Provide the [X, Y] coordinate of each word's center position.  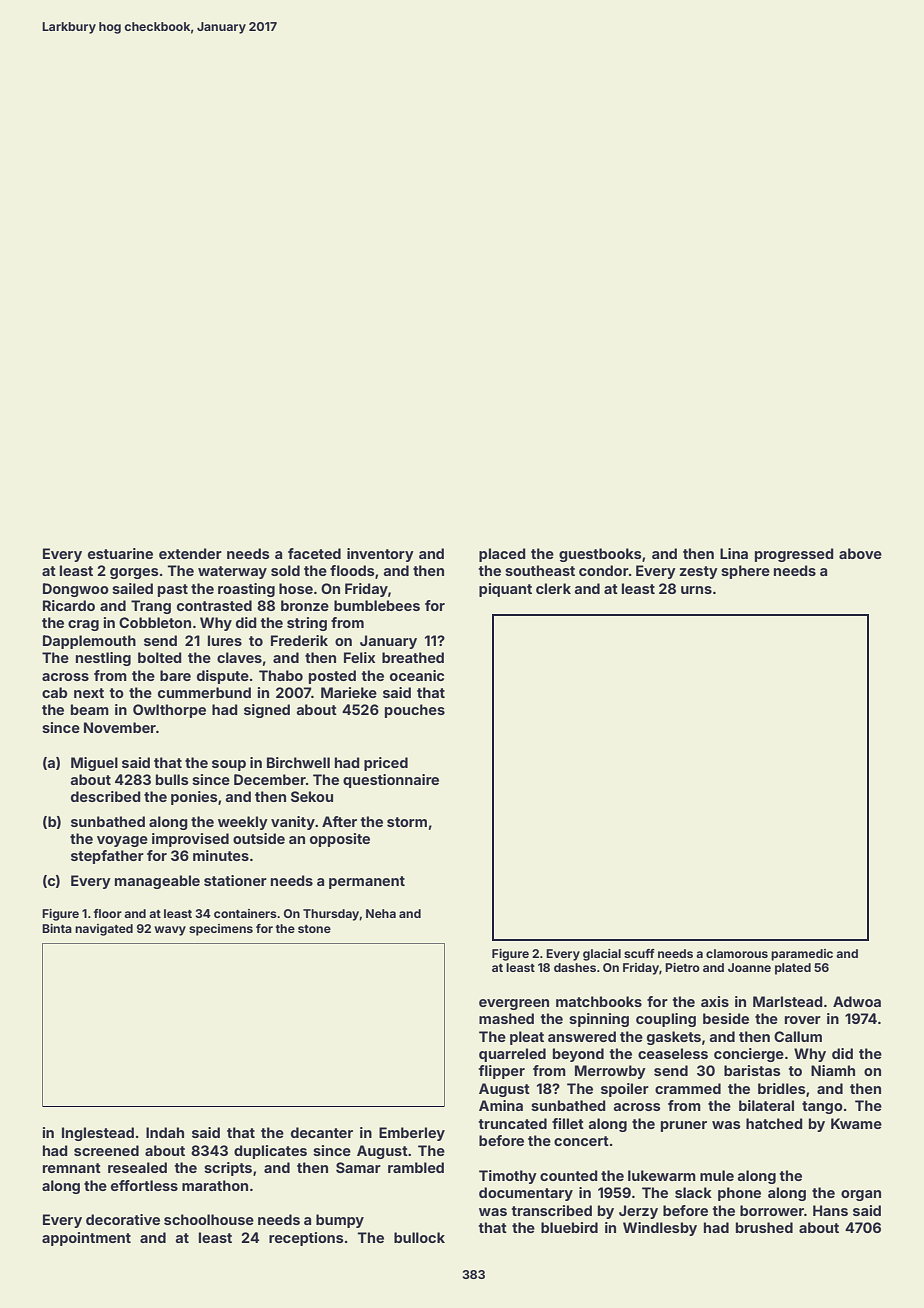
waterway [232, 572]
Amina [501, 1105]
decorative [123, 1219]
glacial [602, 955]
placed [502, 555]
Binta [57, 928]
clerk [553, 588]
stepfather [107, 857]
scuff [639, 953]
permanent [367, 882]
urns [696, 590]
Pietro [682, 967]
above [860, 553]
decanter [322, 1132]
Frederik [299, 640]
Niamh [833, 1070]
